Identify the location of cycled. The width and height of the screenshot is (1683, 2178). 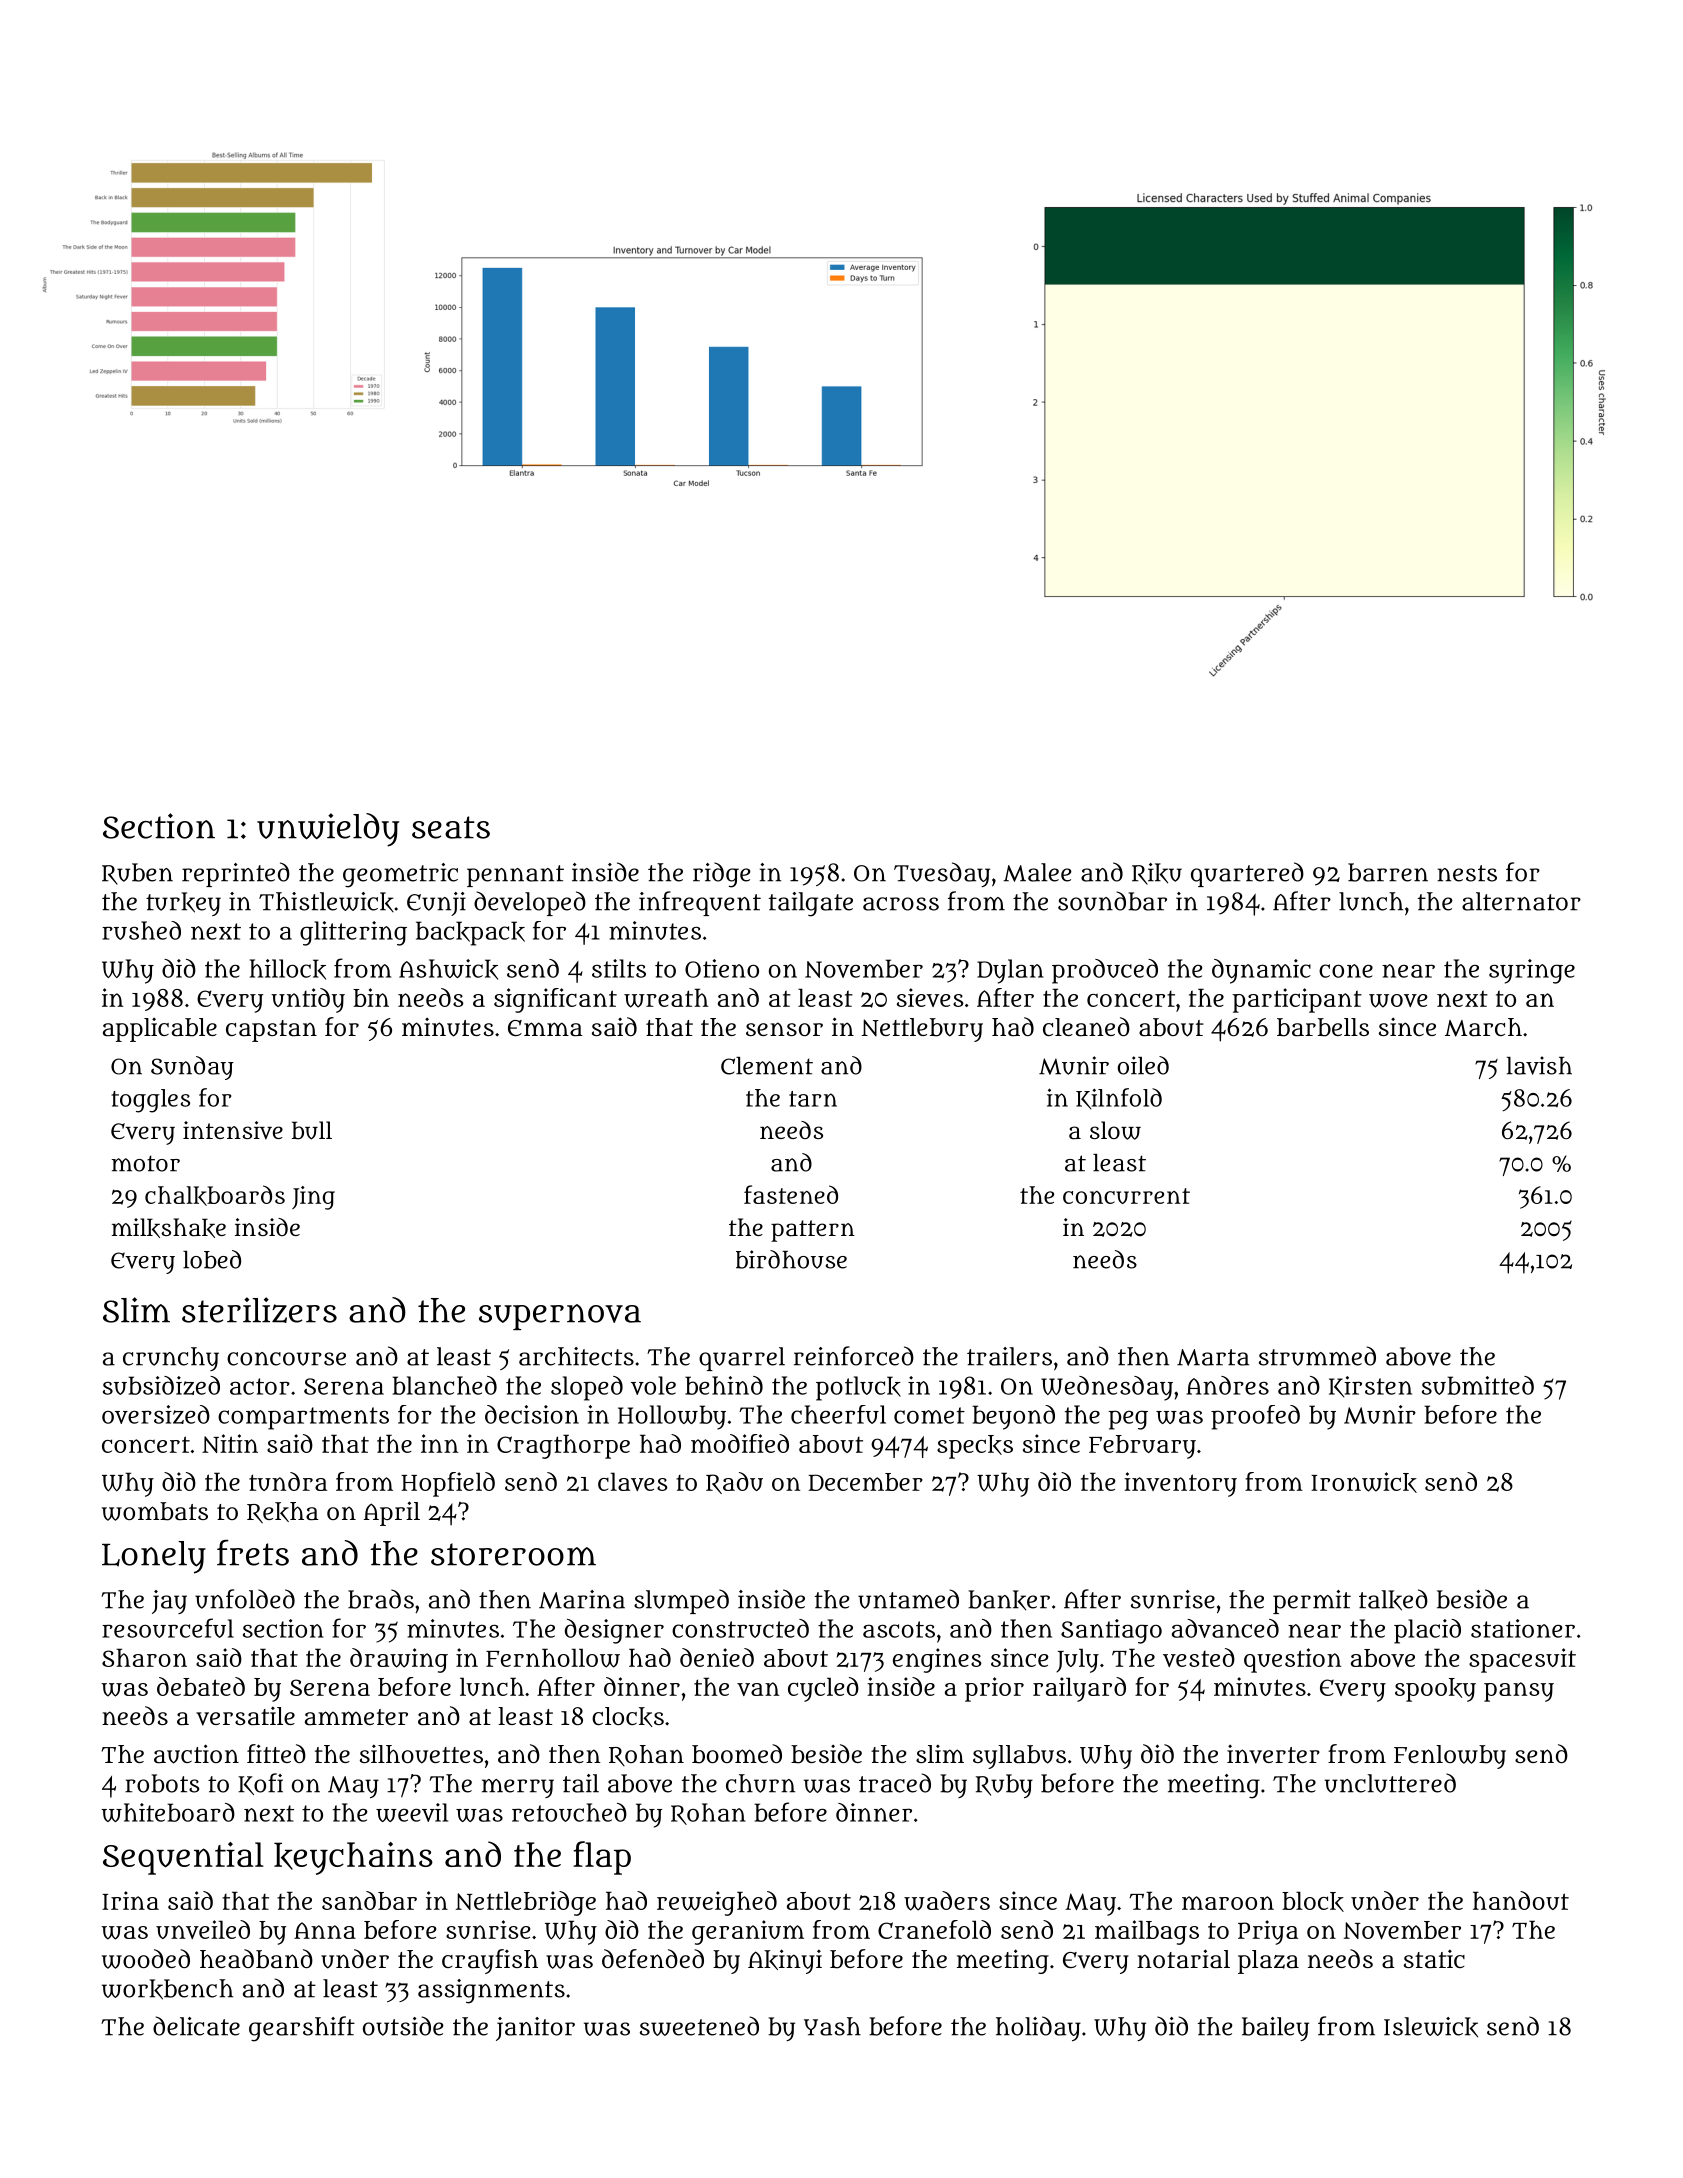
(823, 1689).
